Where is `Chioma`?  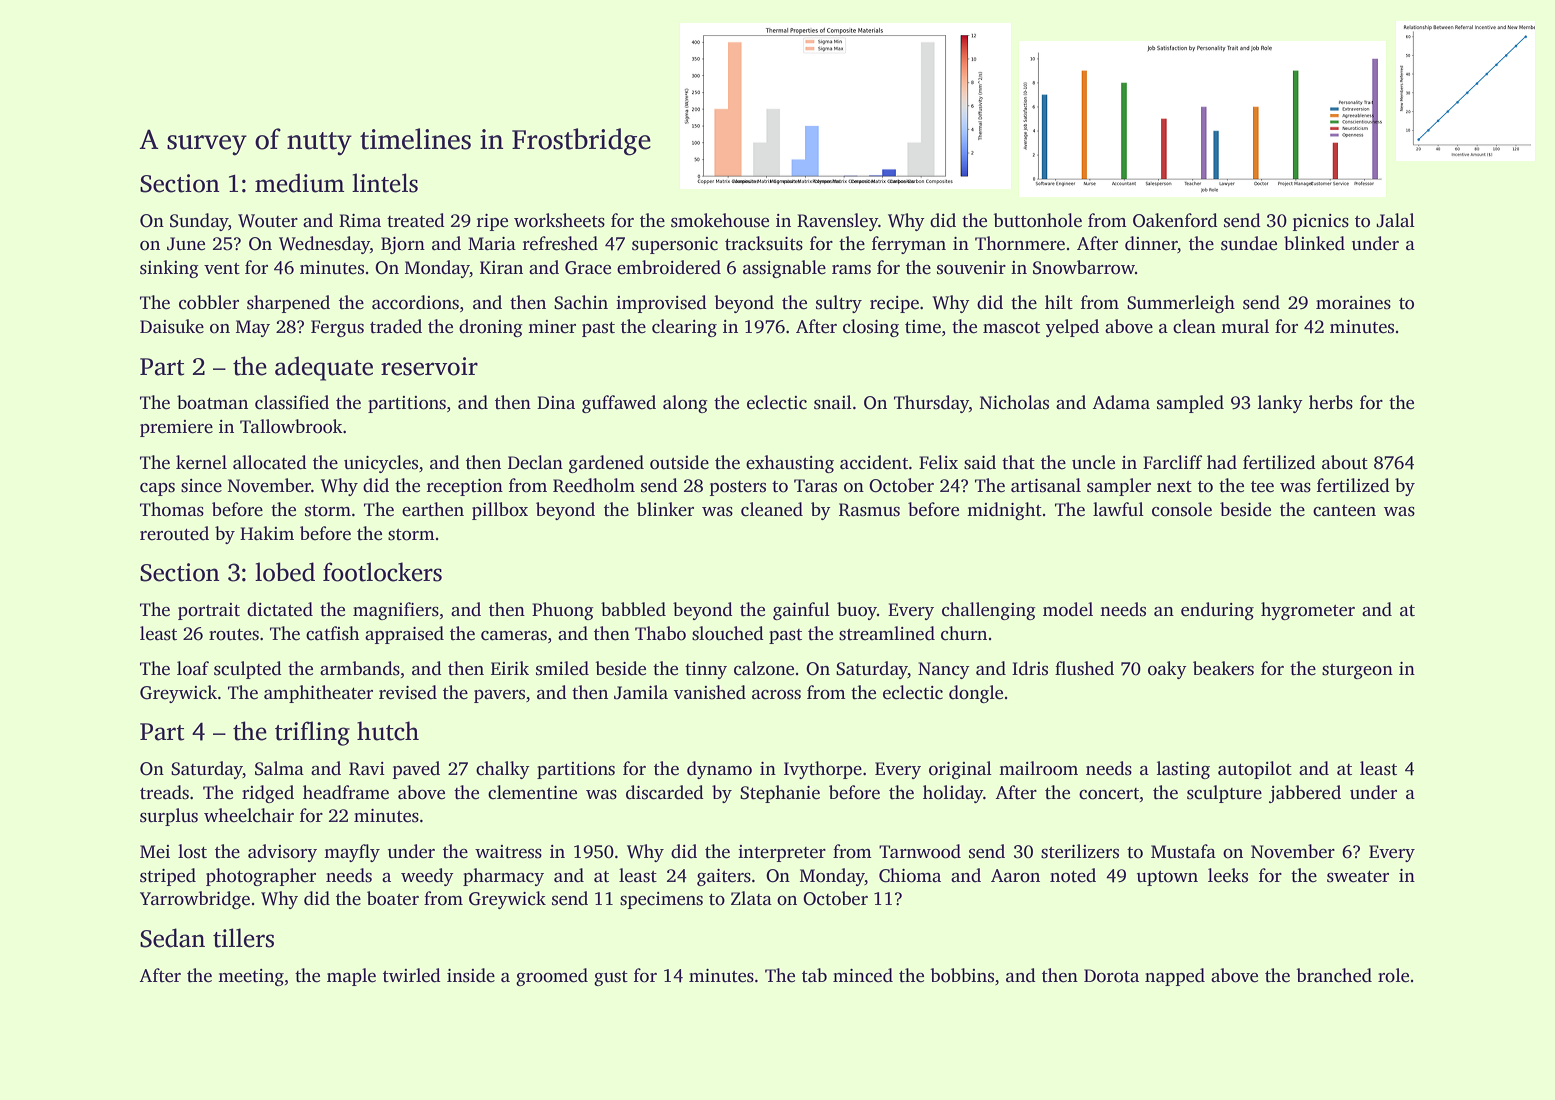 Chioma is located at coordinates (910, 875).
